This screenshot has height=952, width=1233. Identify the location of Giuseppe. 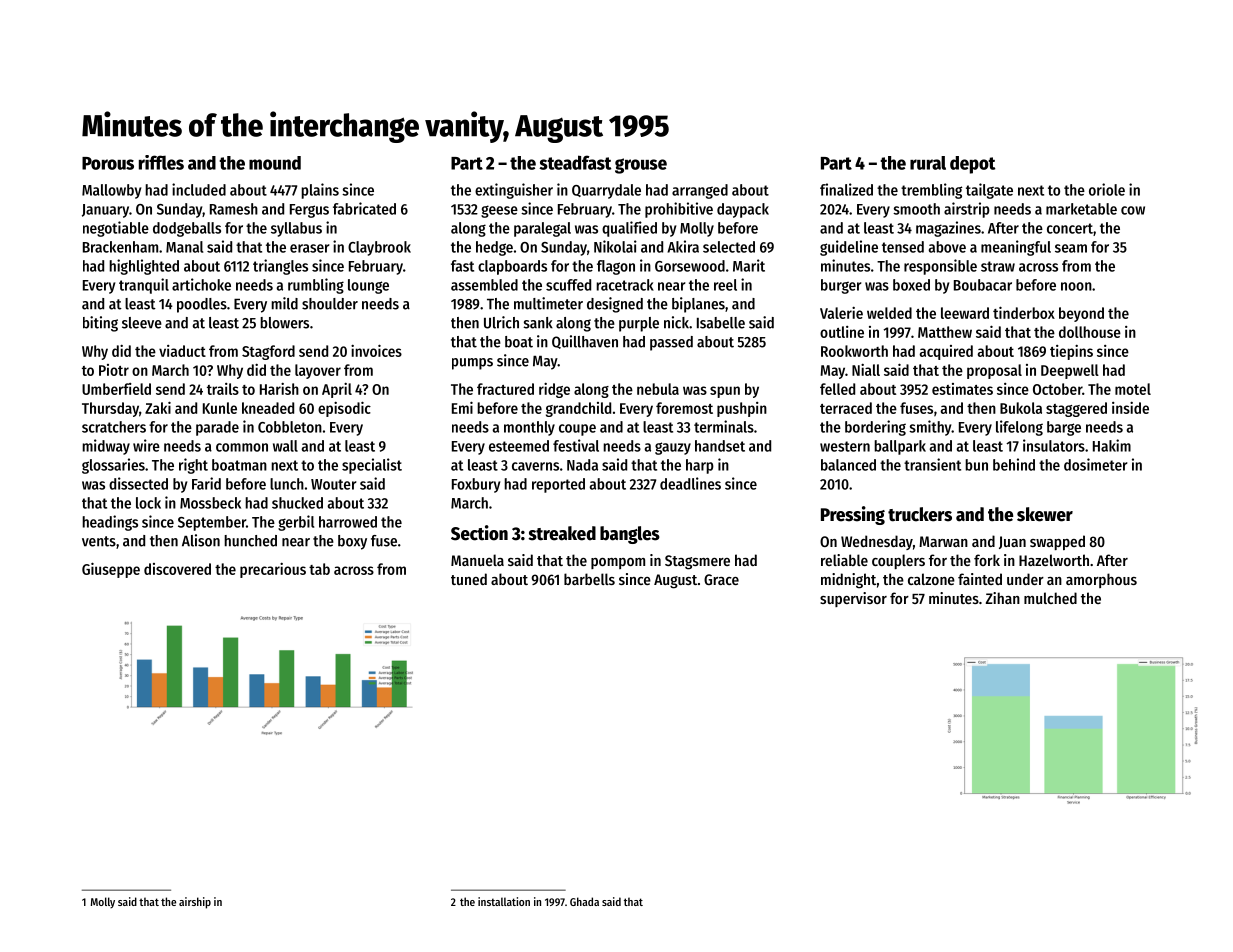
(111, 570).
